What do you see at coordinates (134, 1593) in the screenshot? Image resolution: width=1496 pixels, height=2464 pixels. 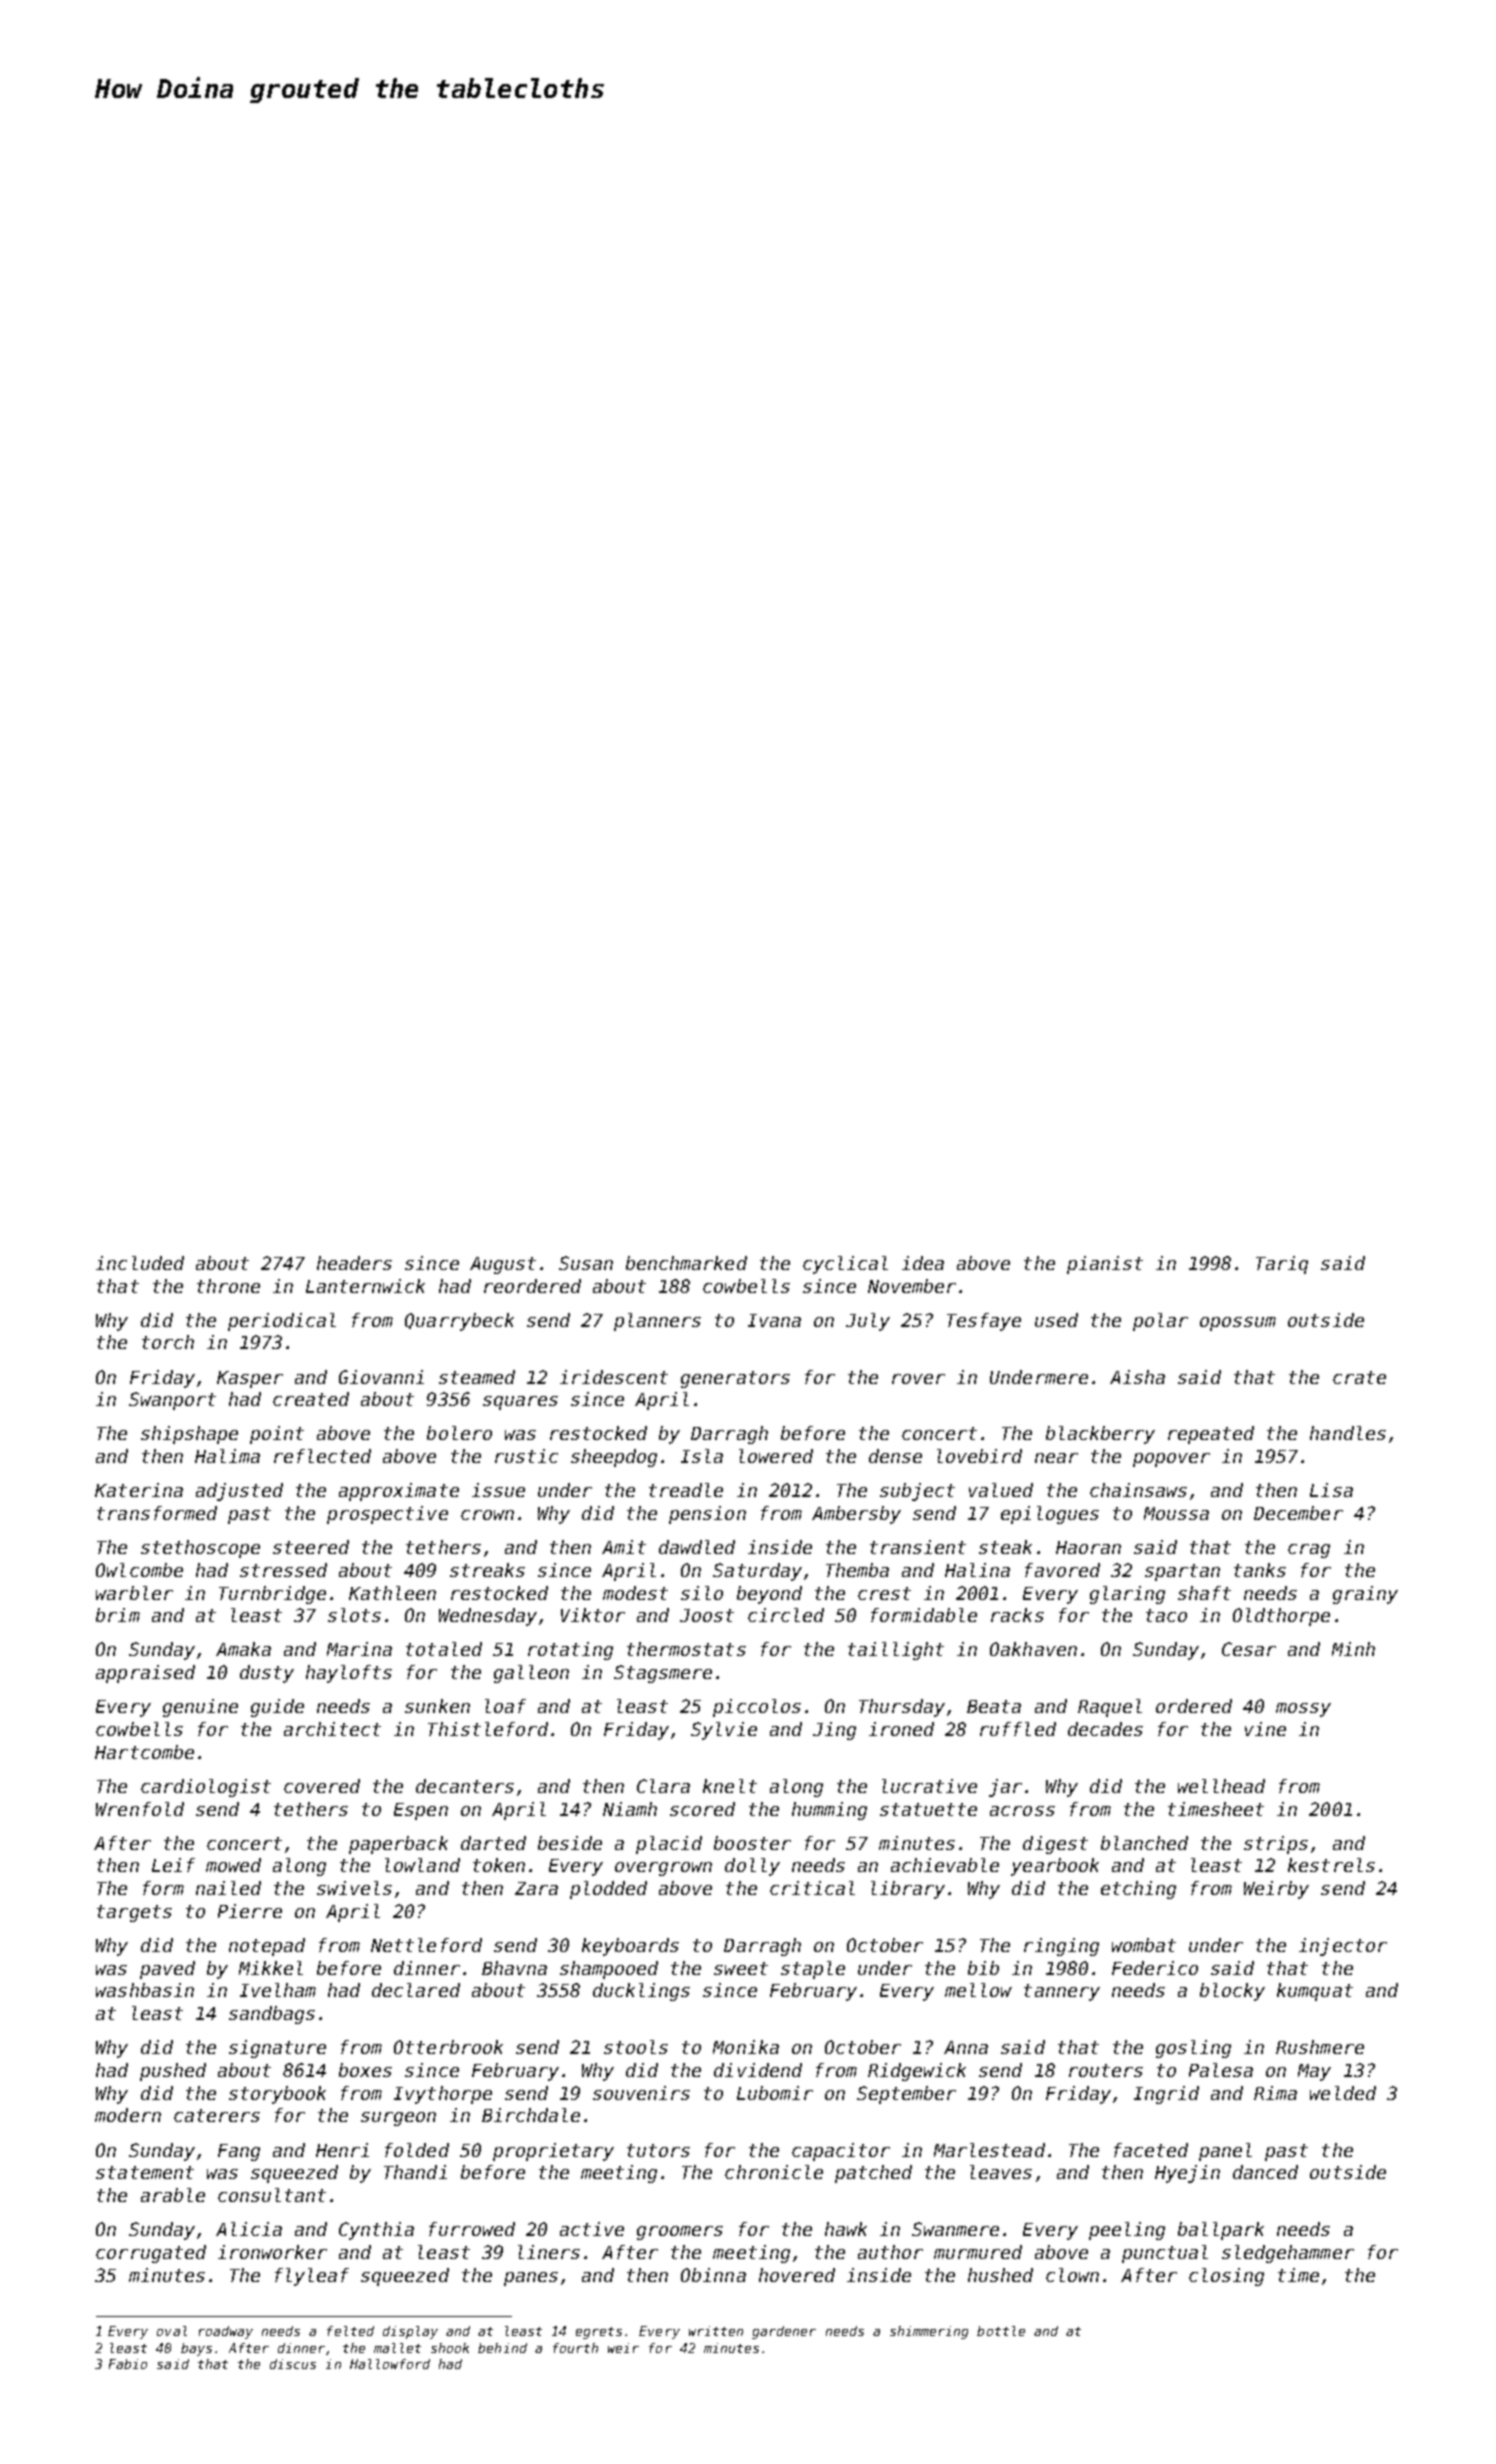 I see `warbler` at bounding box center [134, 1593].
